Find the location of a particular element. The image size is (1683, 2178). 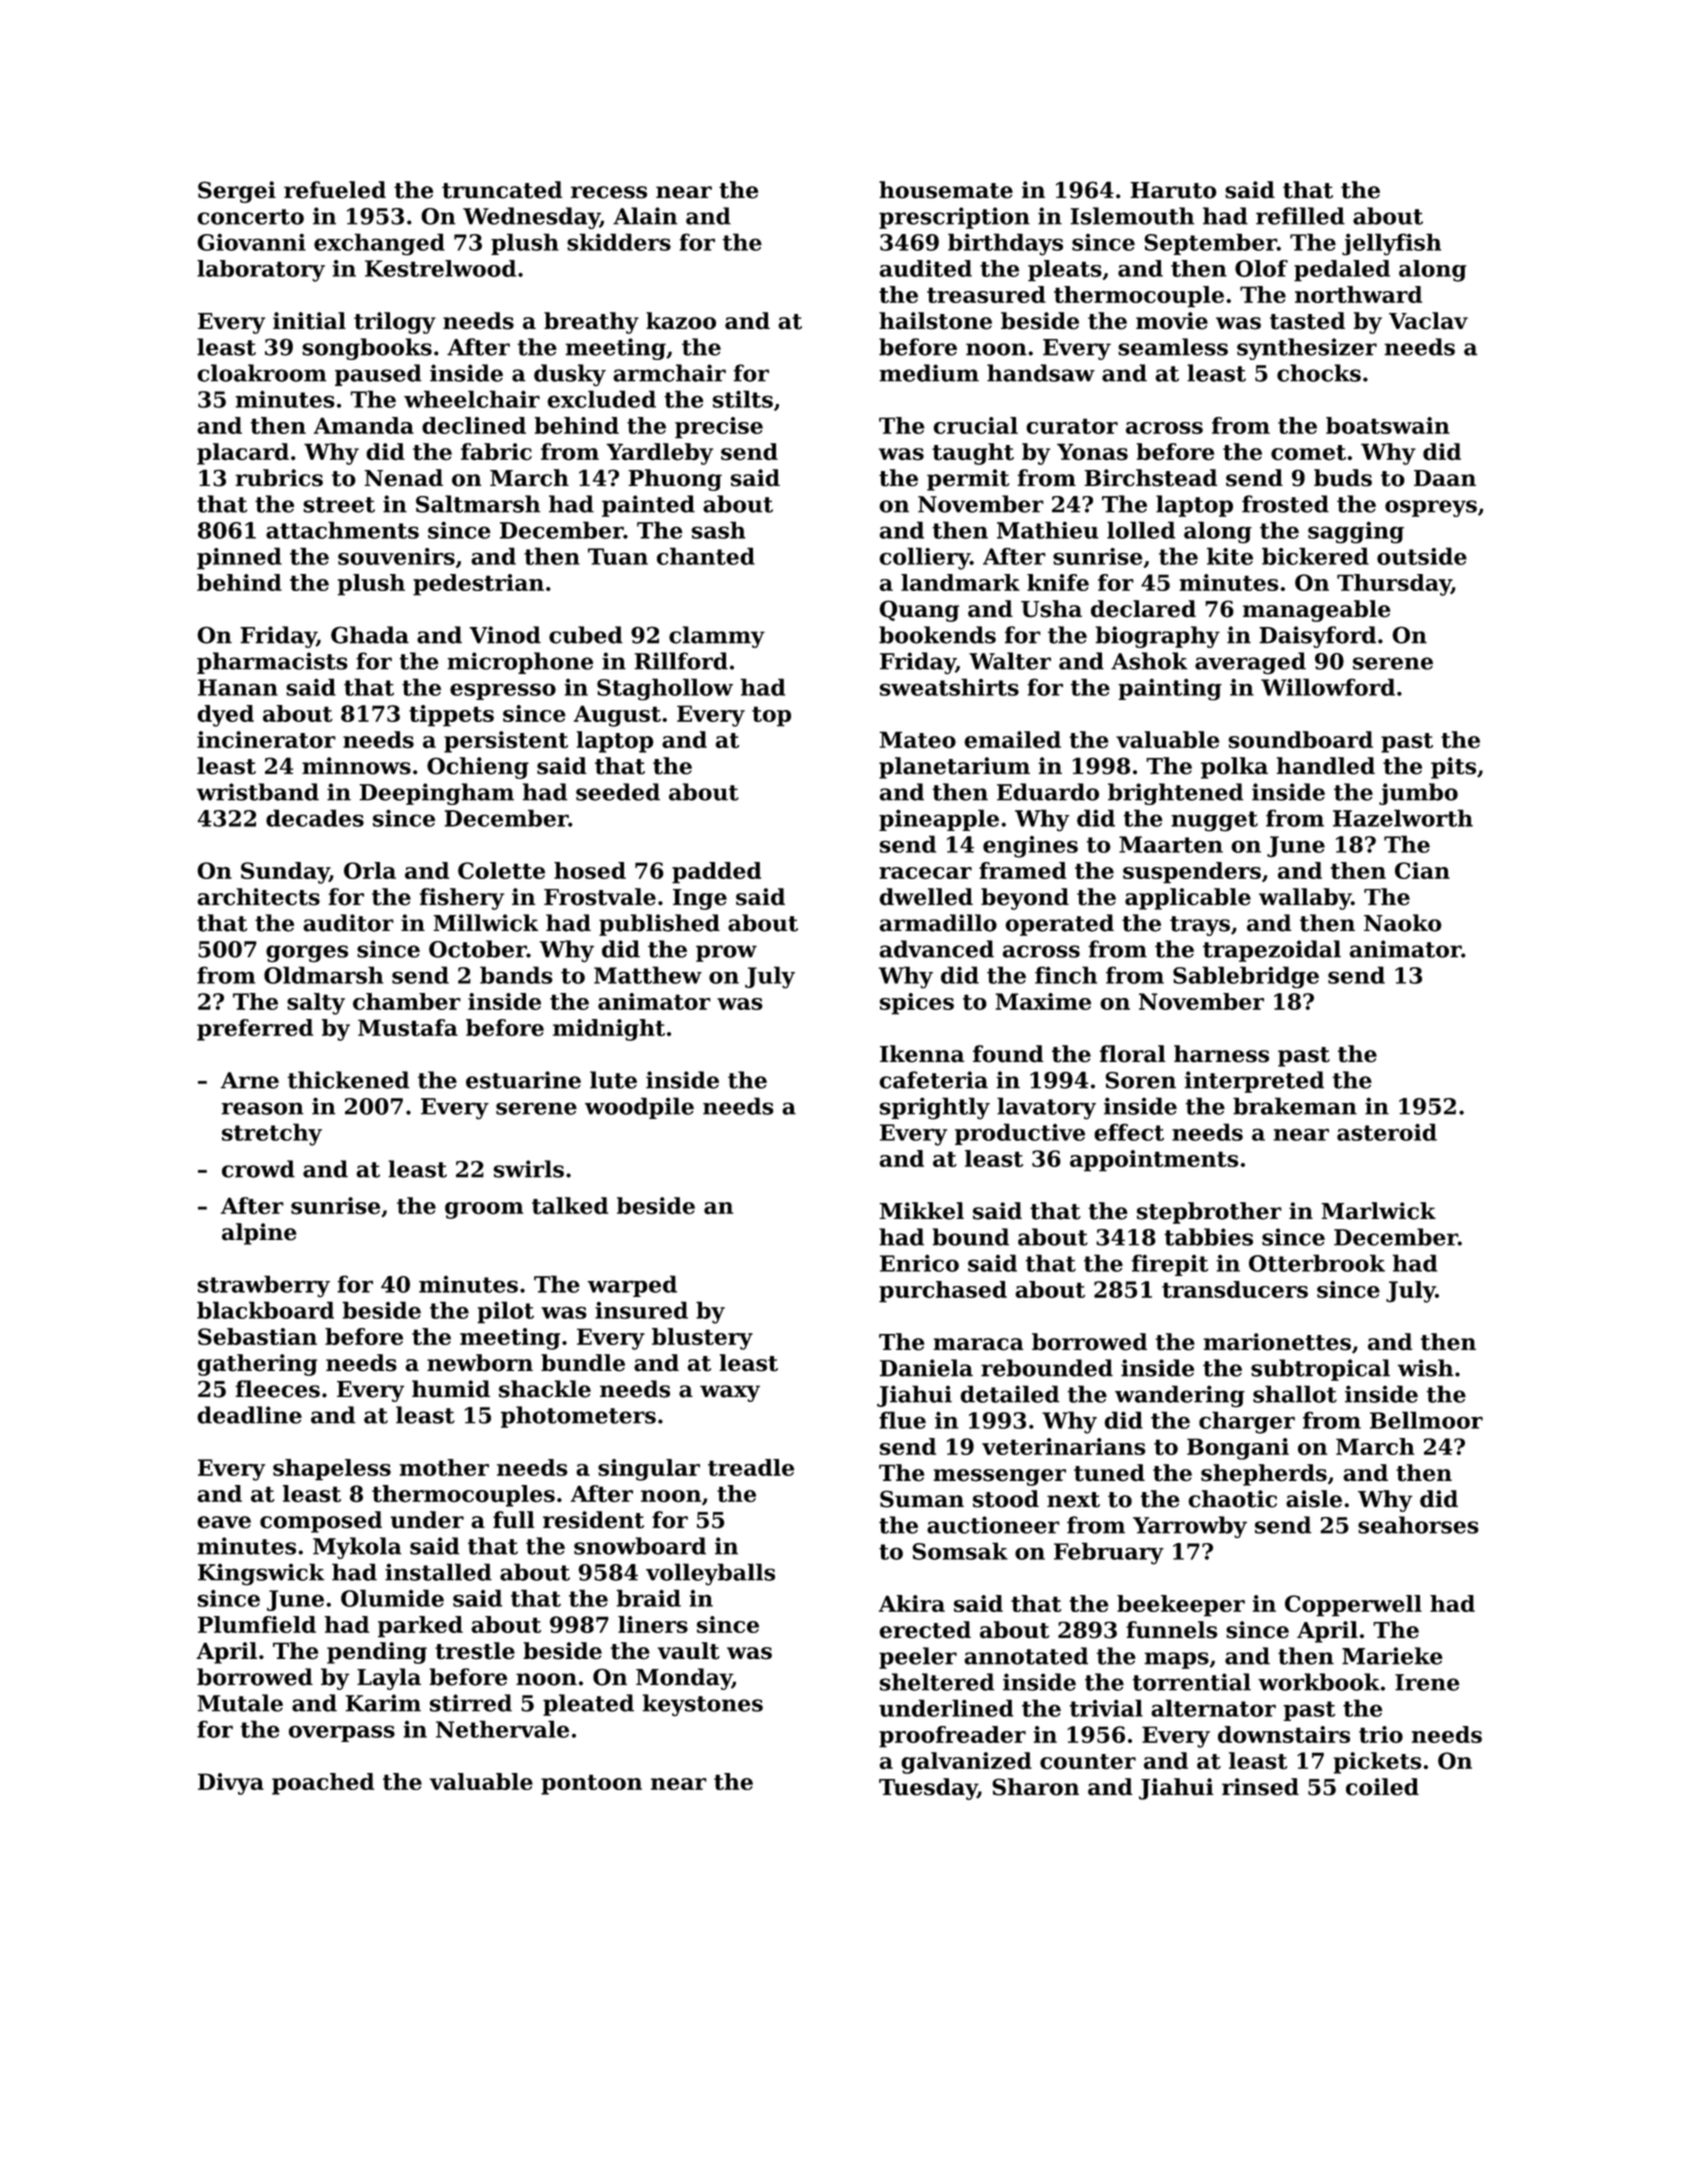

Akira is located at coordinates (912, 1603).
